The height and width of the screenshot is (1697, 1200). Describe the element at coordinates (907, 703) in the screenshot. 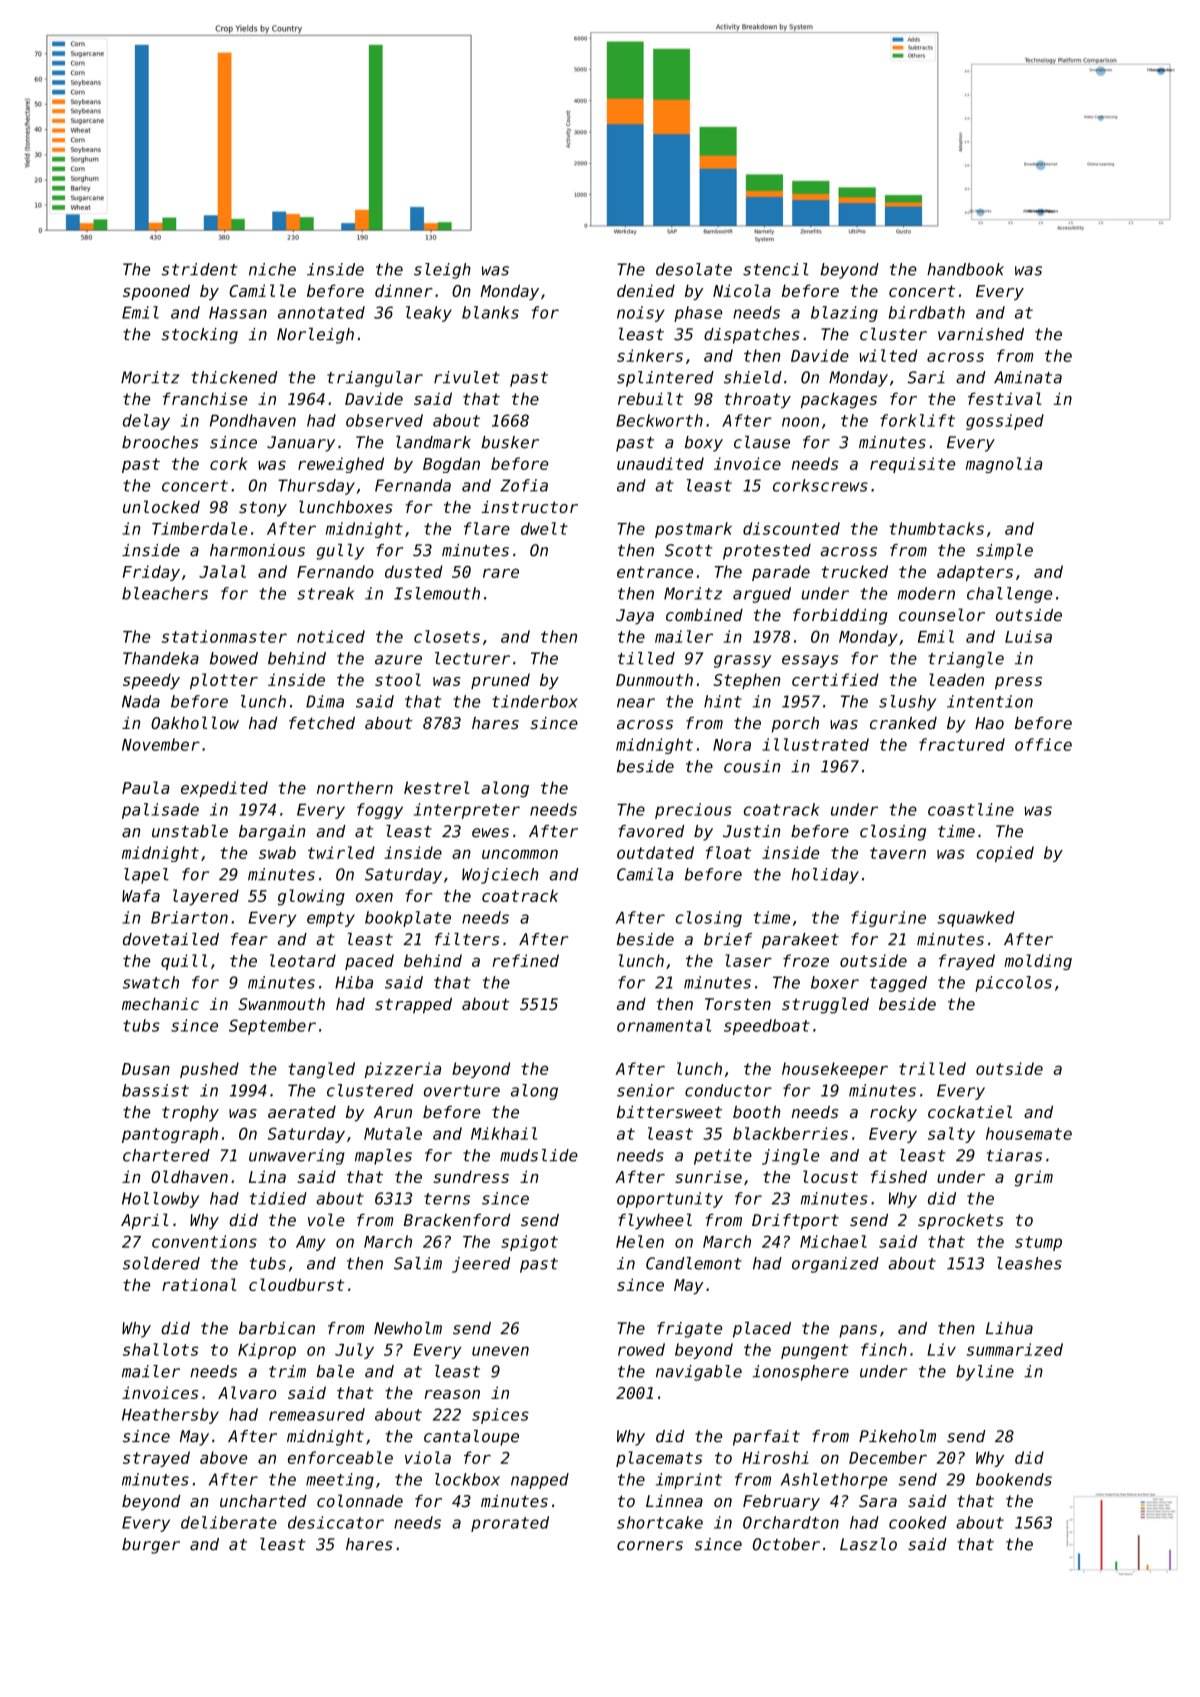

I see `slushy` at that location.
